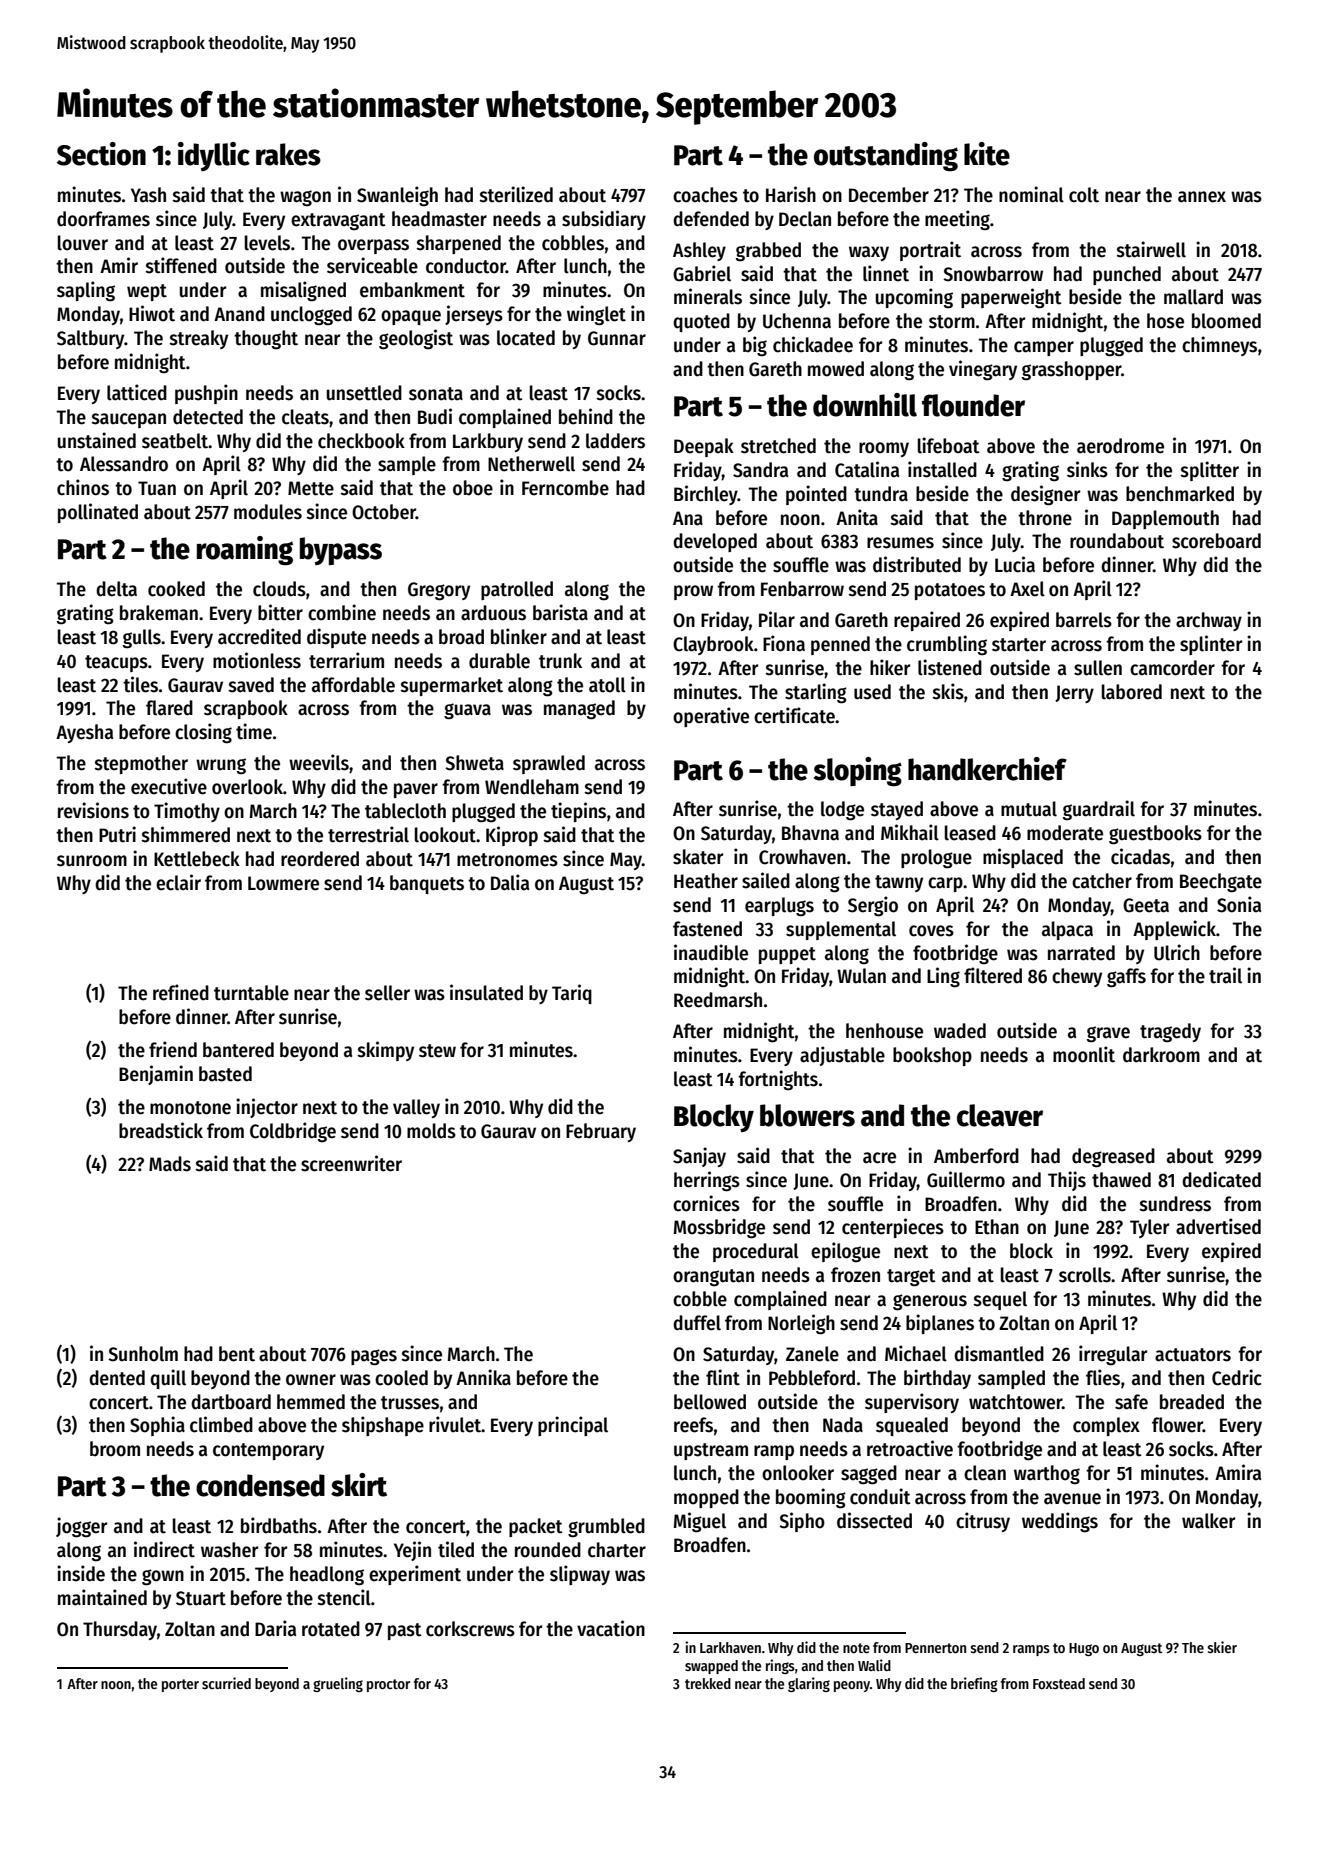 The width and height of the screenshot is (1319, 1866). Describe the element at coordinates (516, 194) in the screenshot. I see `sterilized` at that location.
